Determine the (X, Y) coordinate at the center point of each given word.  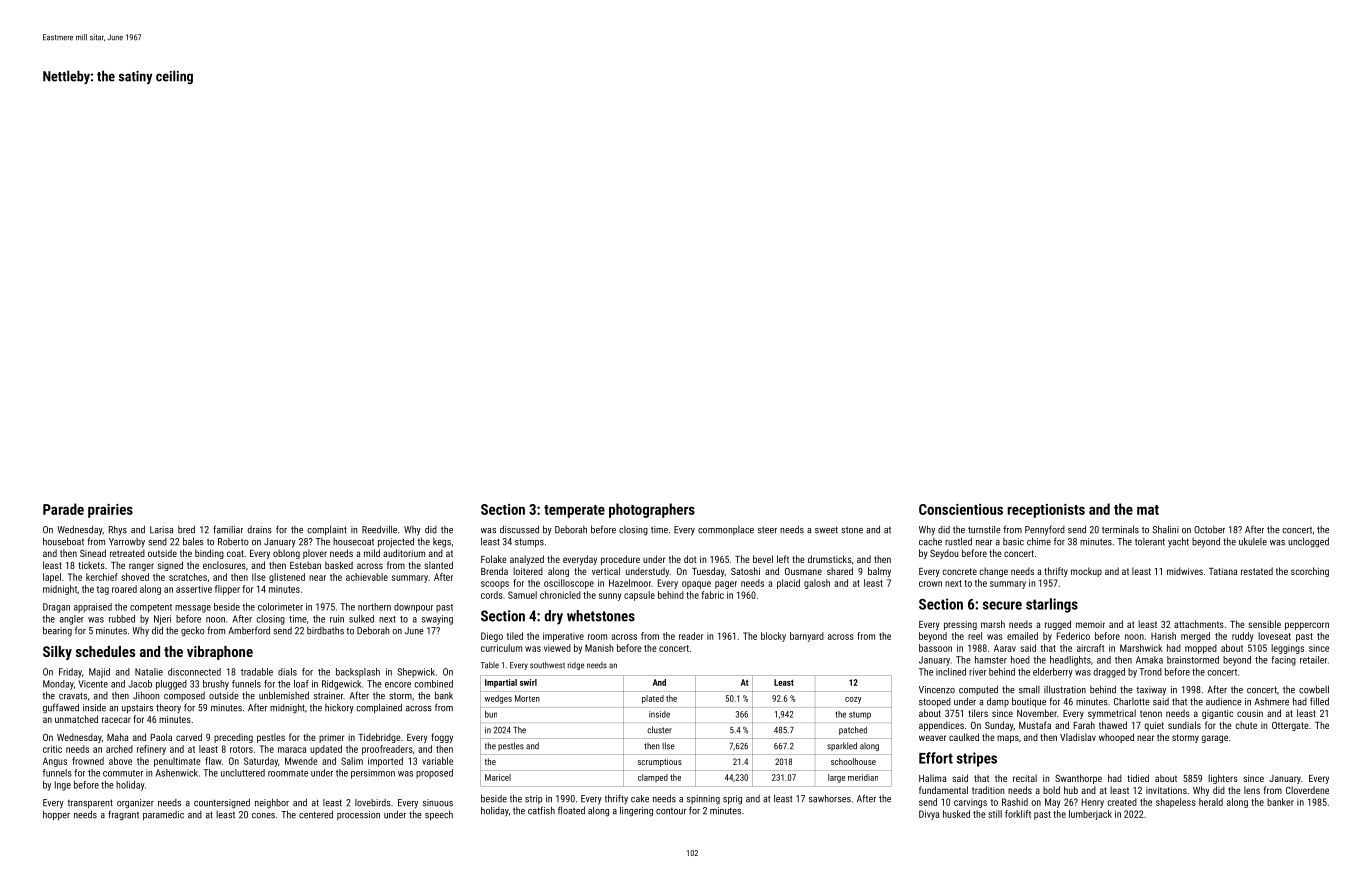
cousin (1250, 713)
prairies (110, 511)
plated (653, 699)
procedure (620, 560)
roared (124, 589)
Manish (599, 648)
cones (263, 816)
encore (398, 685)
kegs (442, 543)
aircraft (1091, 648)
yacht (1178, 542)
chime (1039, 541)
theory (168, 708)
